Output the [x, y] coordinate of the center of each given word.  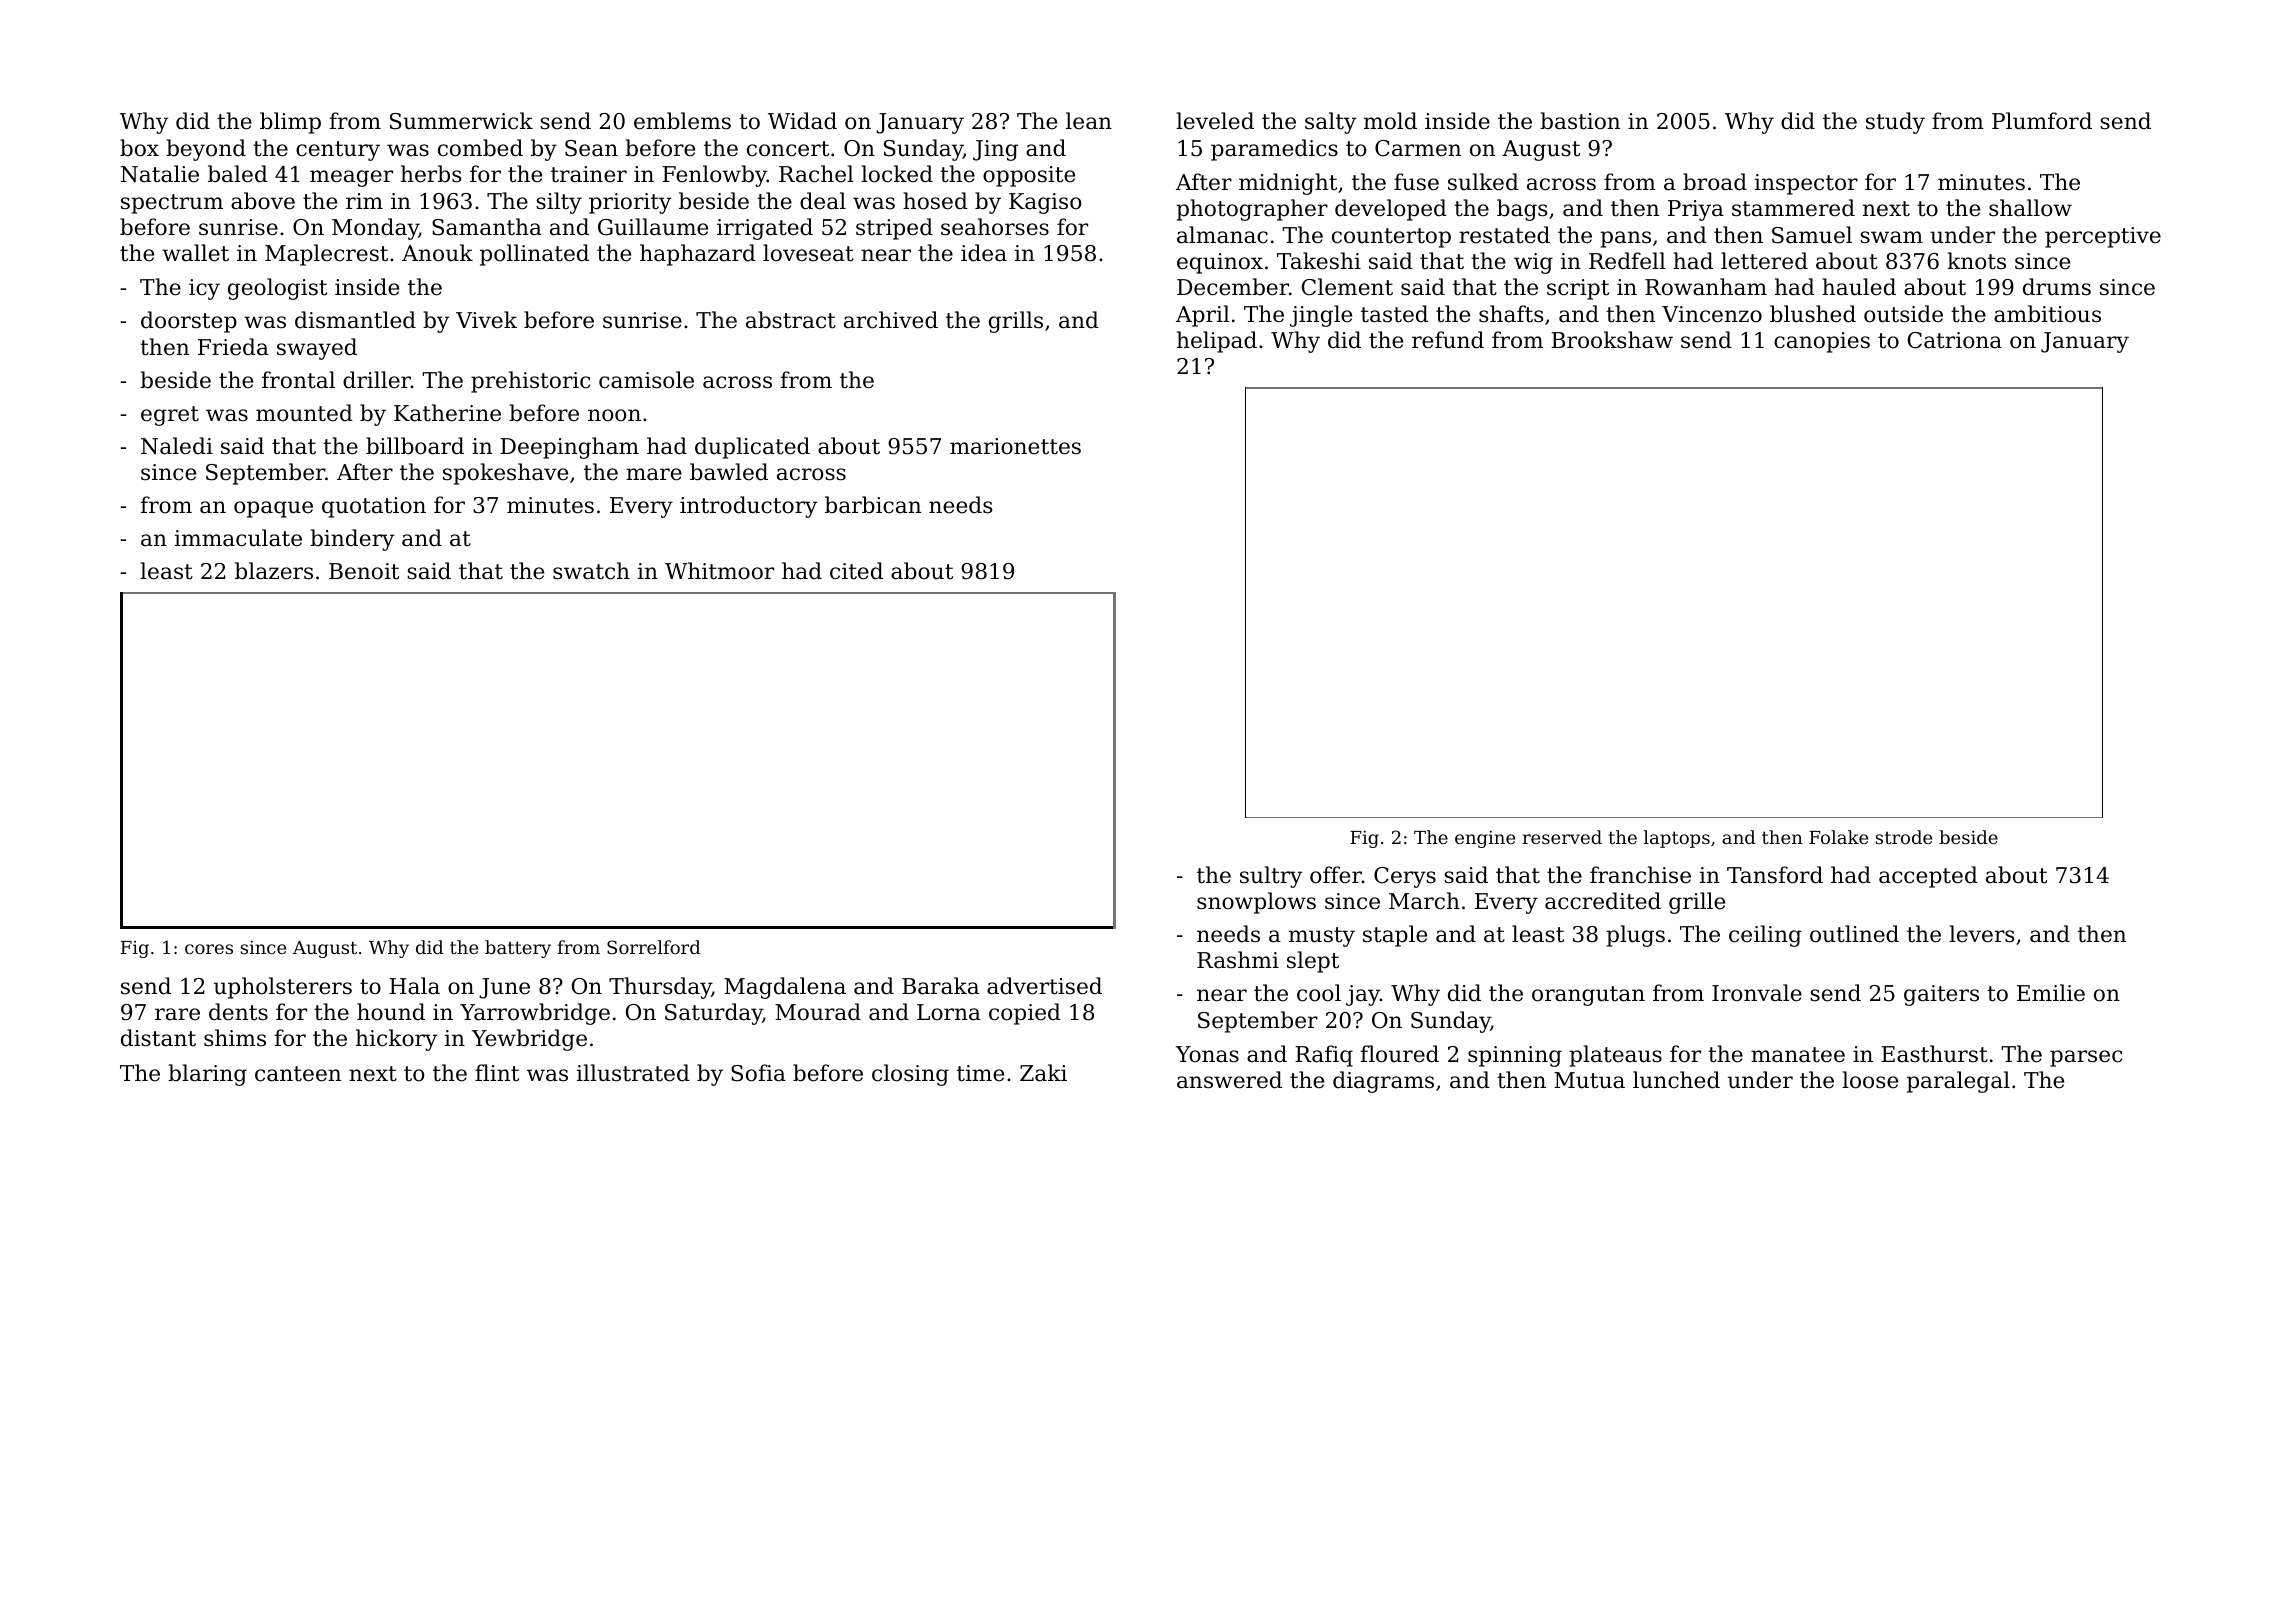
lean [1089, 121]
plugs [1635, 936]
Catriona [1955, 340]
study [1895, 123]
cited [856, 571]
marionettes [1015, 446]
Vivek [486, 320]
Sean [591, 148]
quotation [374, 507]
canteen [298, 1074]
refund [1448, 340]
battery [518, 949]
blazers [274, 571]
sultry [1271, 877]
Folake [1838, 837]
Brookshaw [1612, 340]
